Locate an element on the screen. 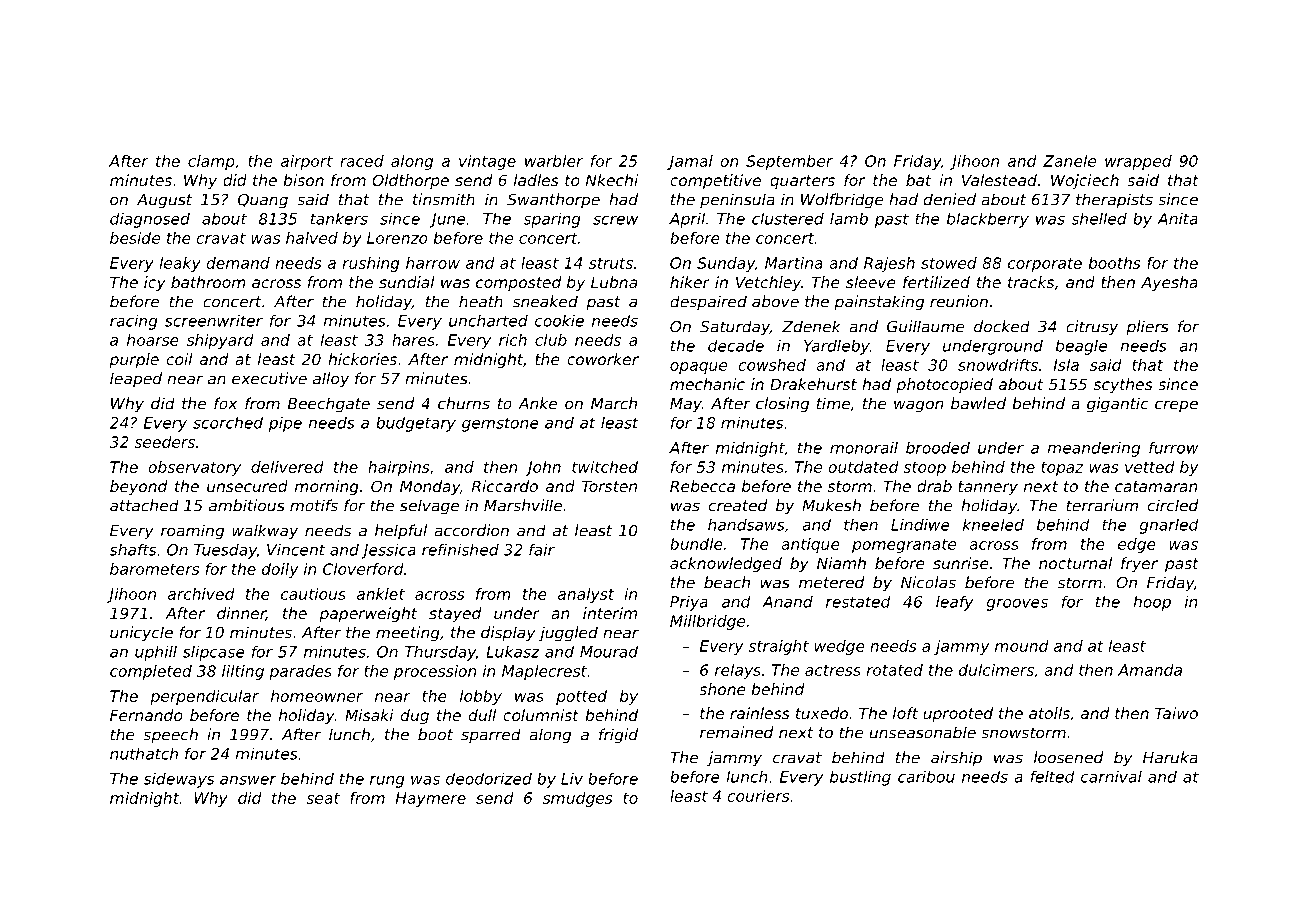 The image size is (1308, 924). tuxedo is located at coordinates (822, 713).
